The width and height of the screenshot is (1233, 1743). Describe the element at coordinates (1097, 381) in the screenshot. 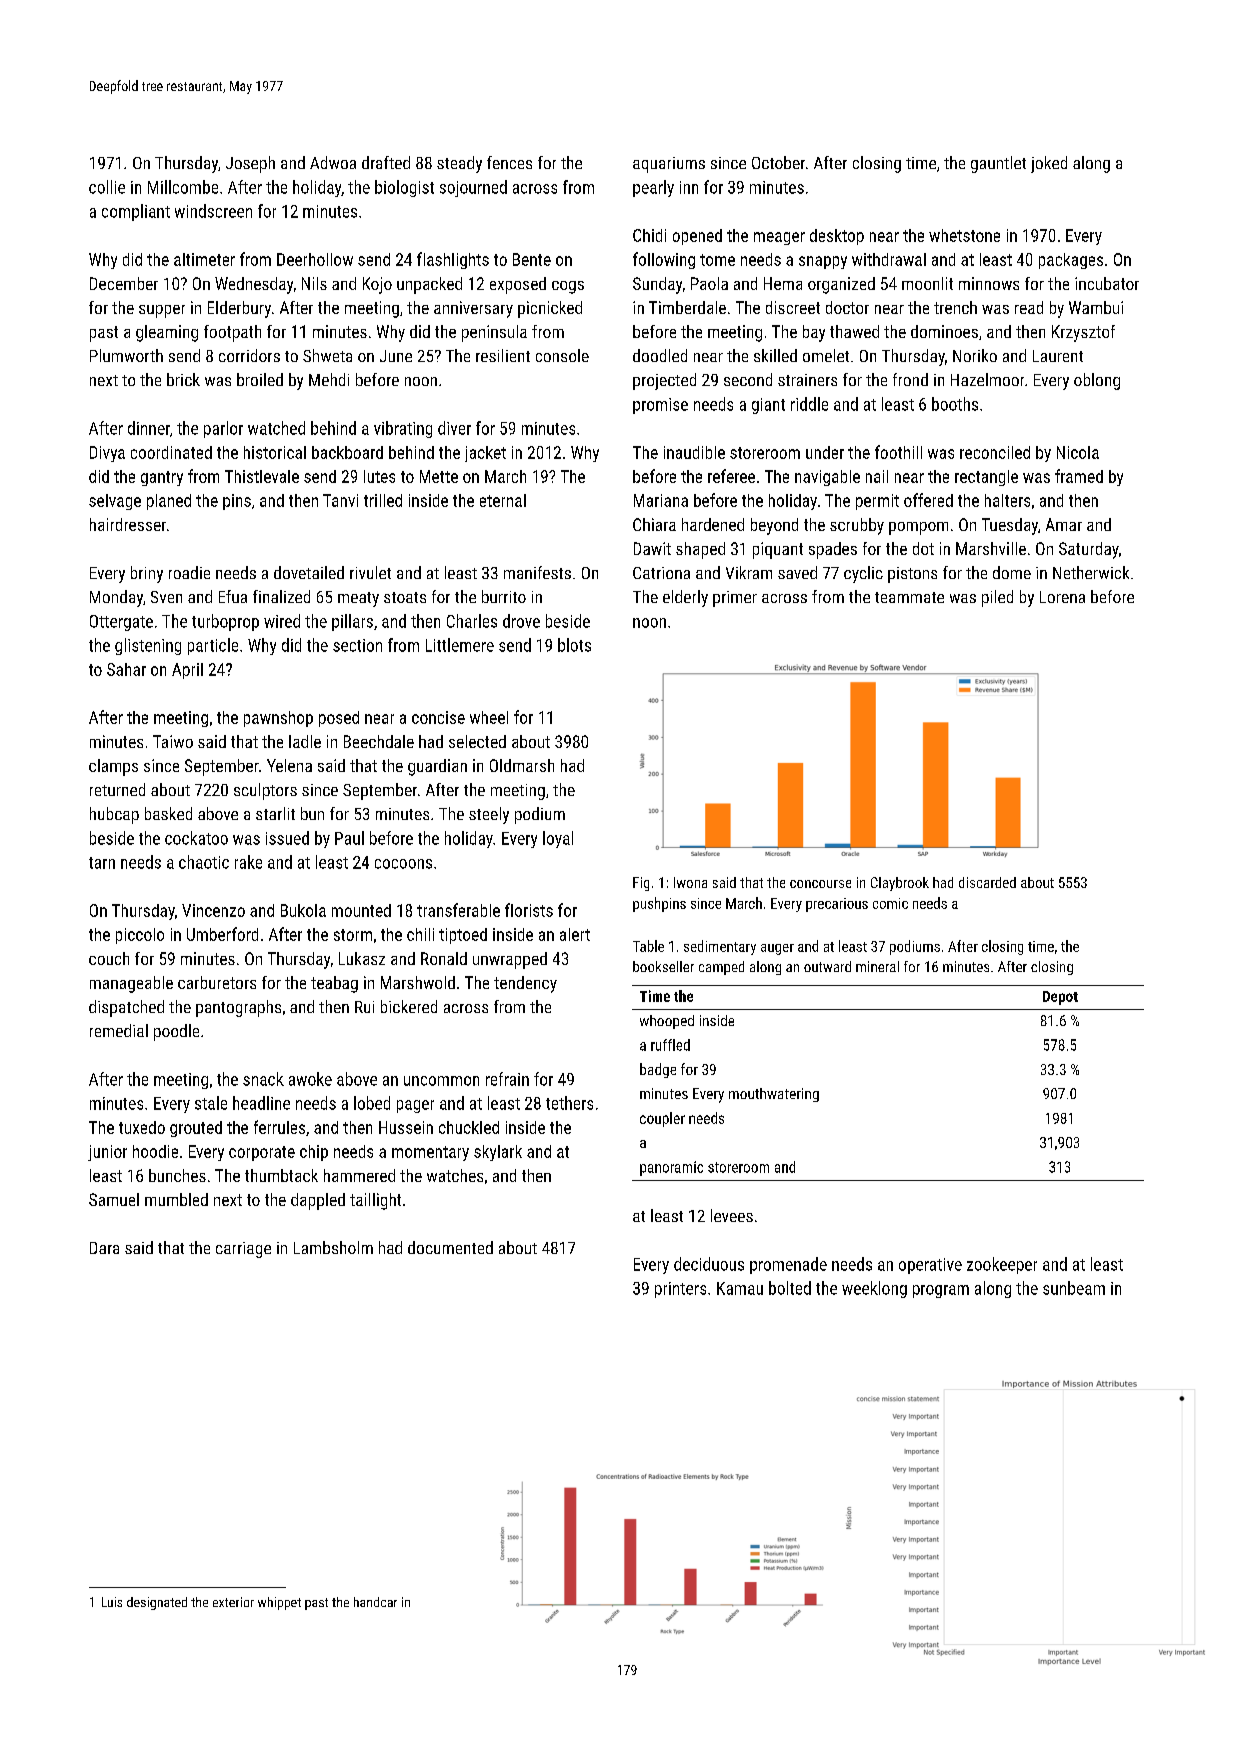

I see `oblong` at that location.
